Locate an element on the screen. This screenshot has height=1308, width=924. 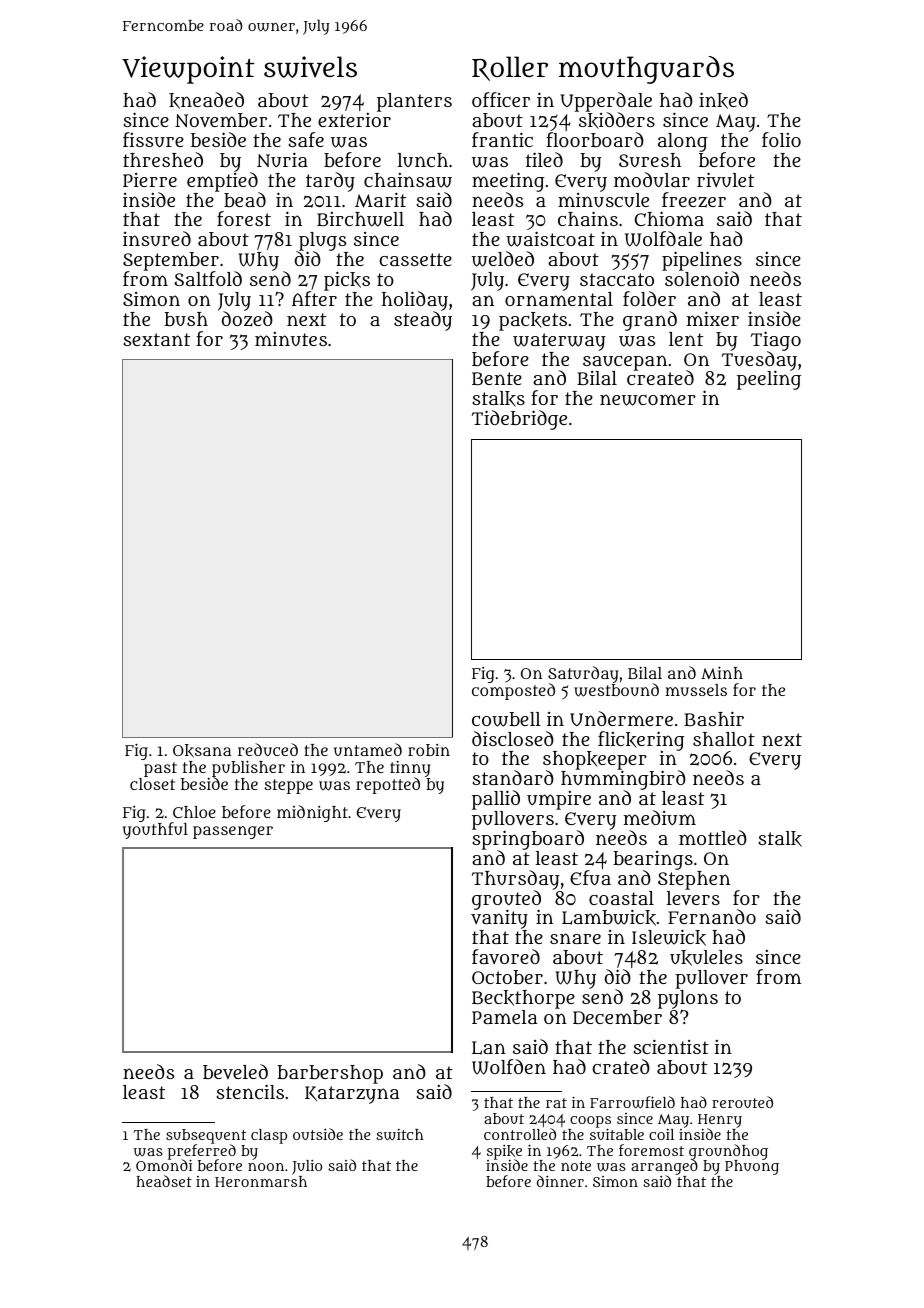
planters is located at coordinates (414, 102).
